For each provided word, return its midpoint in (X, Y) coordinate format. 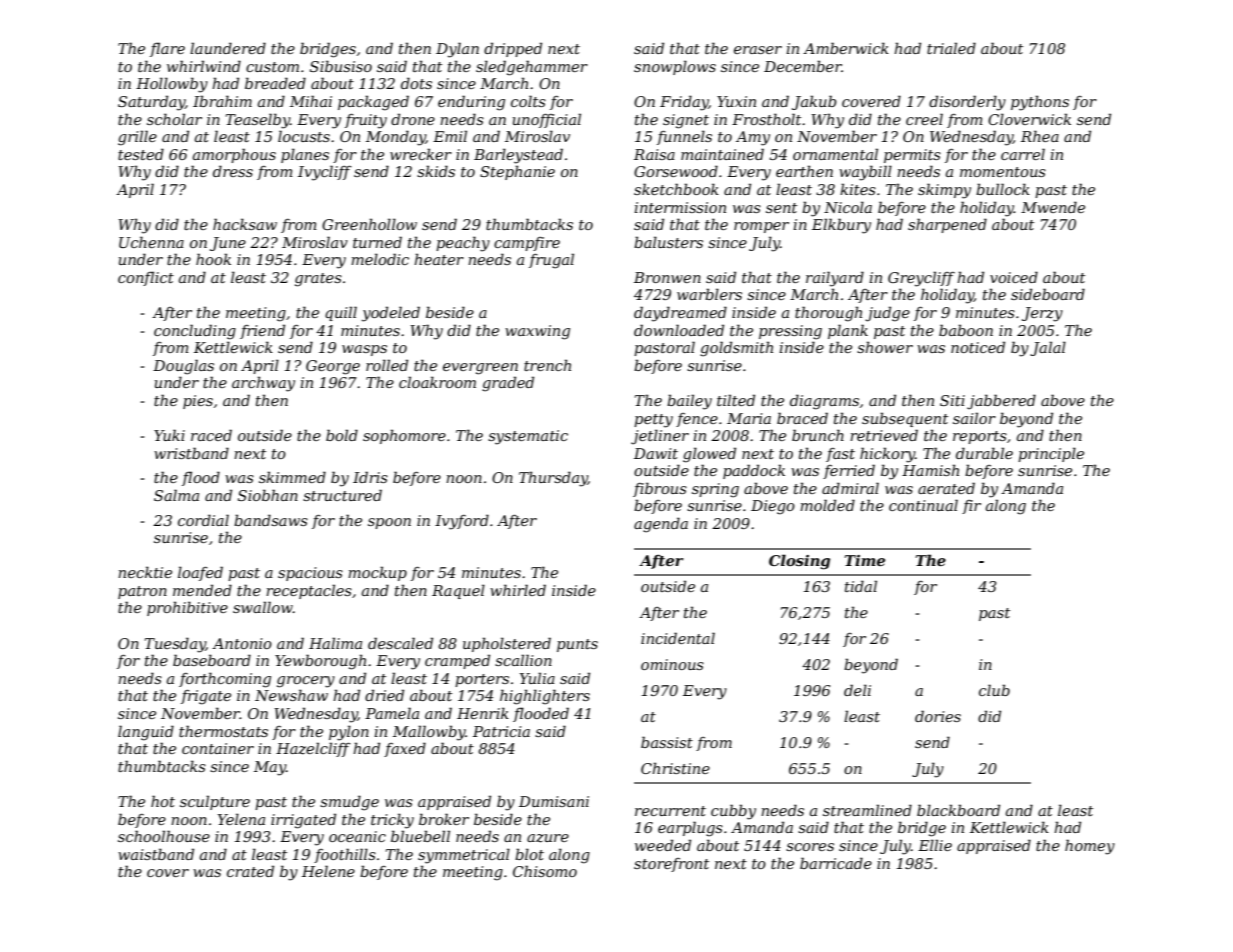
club (994, 690)
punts (577, 645)
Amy (753, 138)
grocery (306, 682)
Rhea (1040, 136)
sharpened (947, 225)
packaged (373, 103)
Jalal (1048, 348)
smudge (349, 803)
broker (444, 819)
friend (262, 331)
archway (263, 384)
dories (938, 716)
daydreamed (680, 314)
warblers (709, 294)
